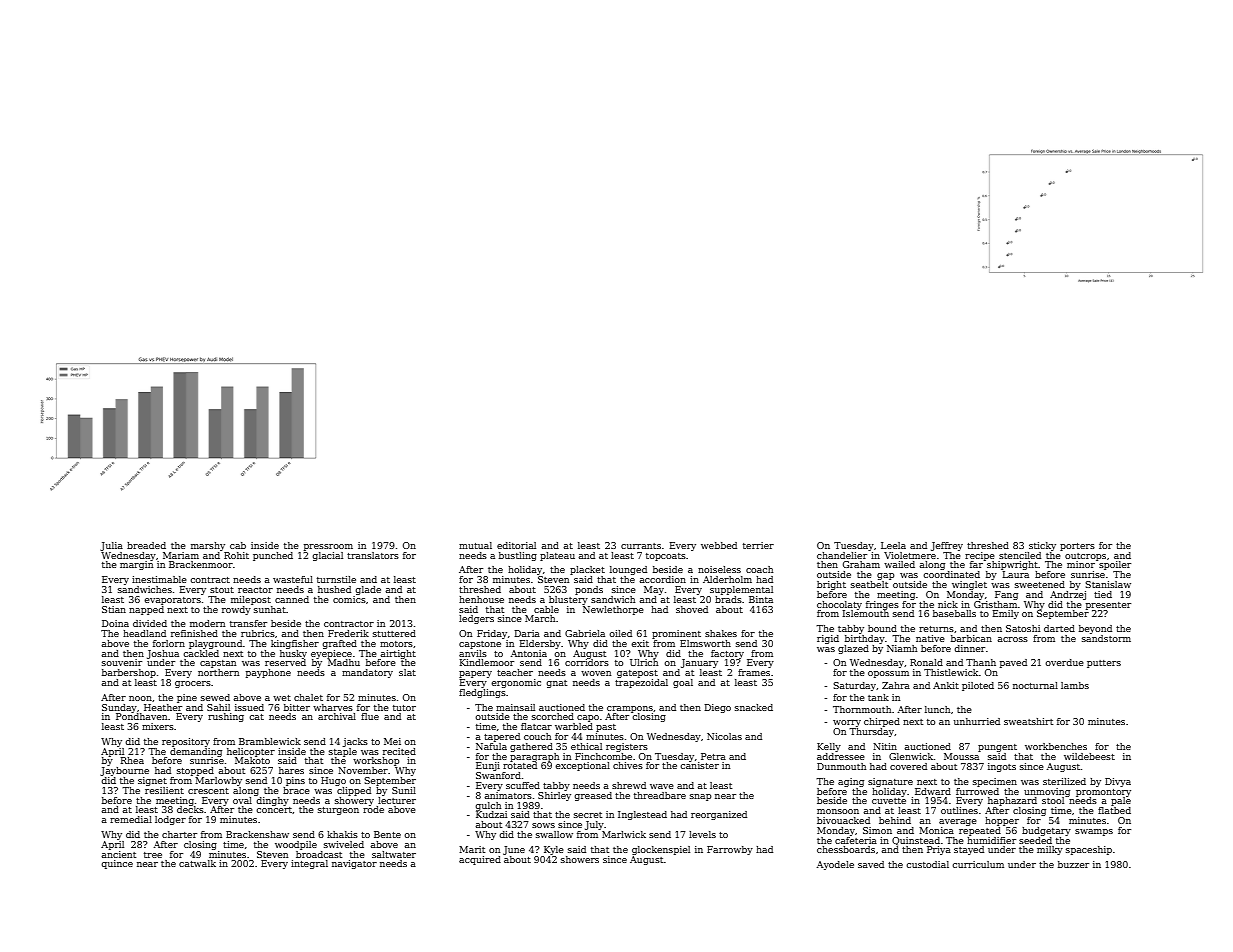  What do you see at coordinates (1104, 664) in the screenshot?
I see `putters` at bounding box center [1104, 664].
